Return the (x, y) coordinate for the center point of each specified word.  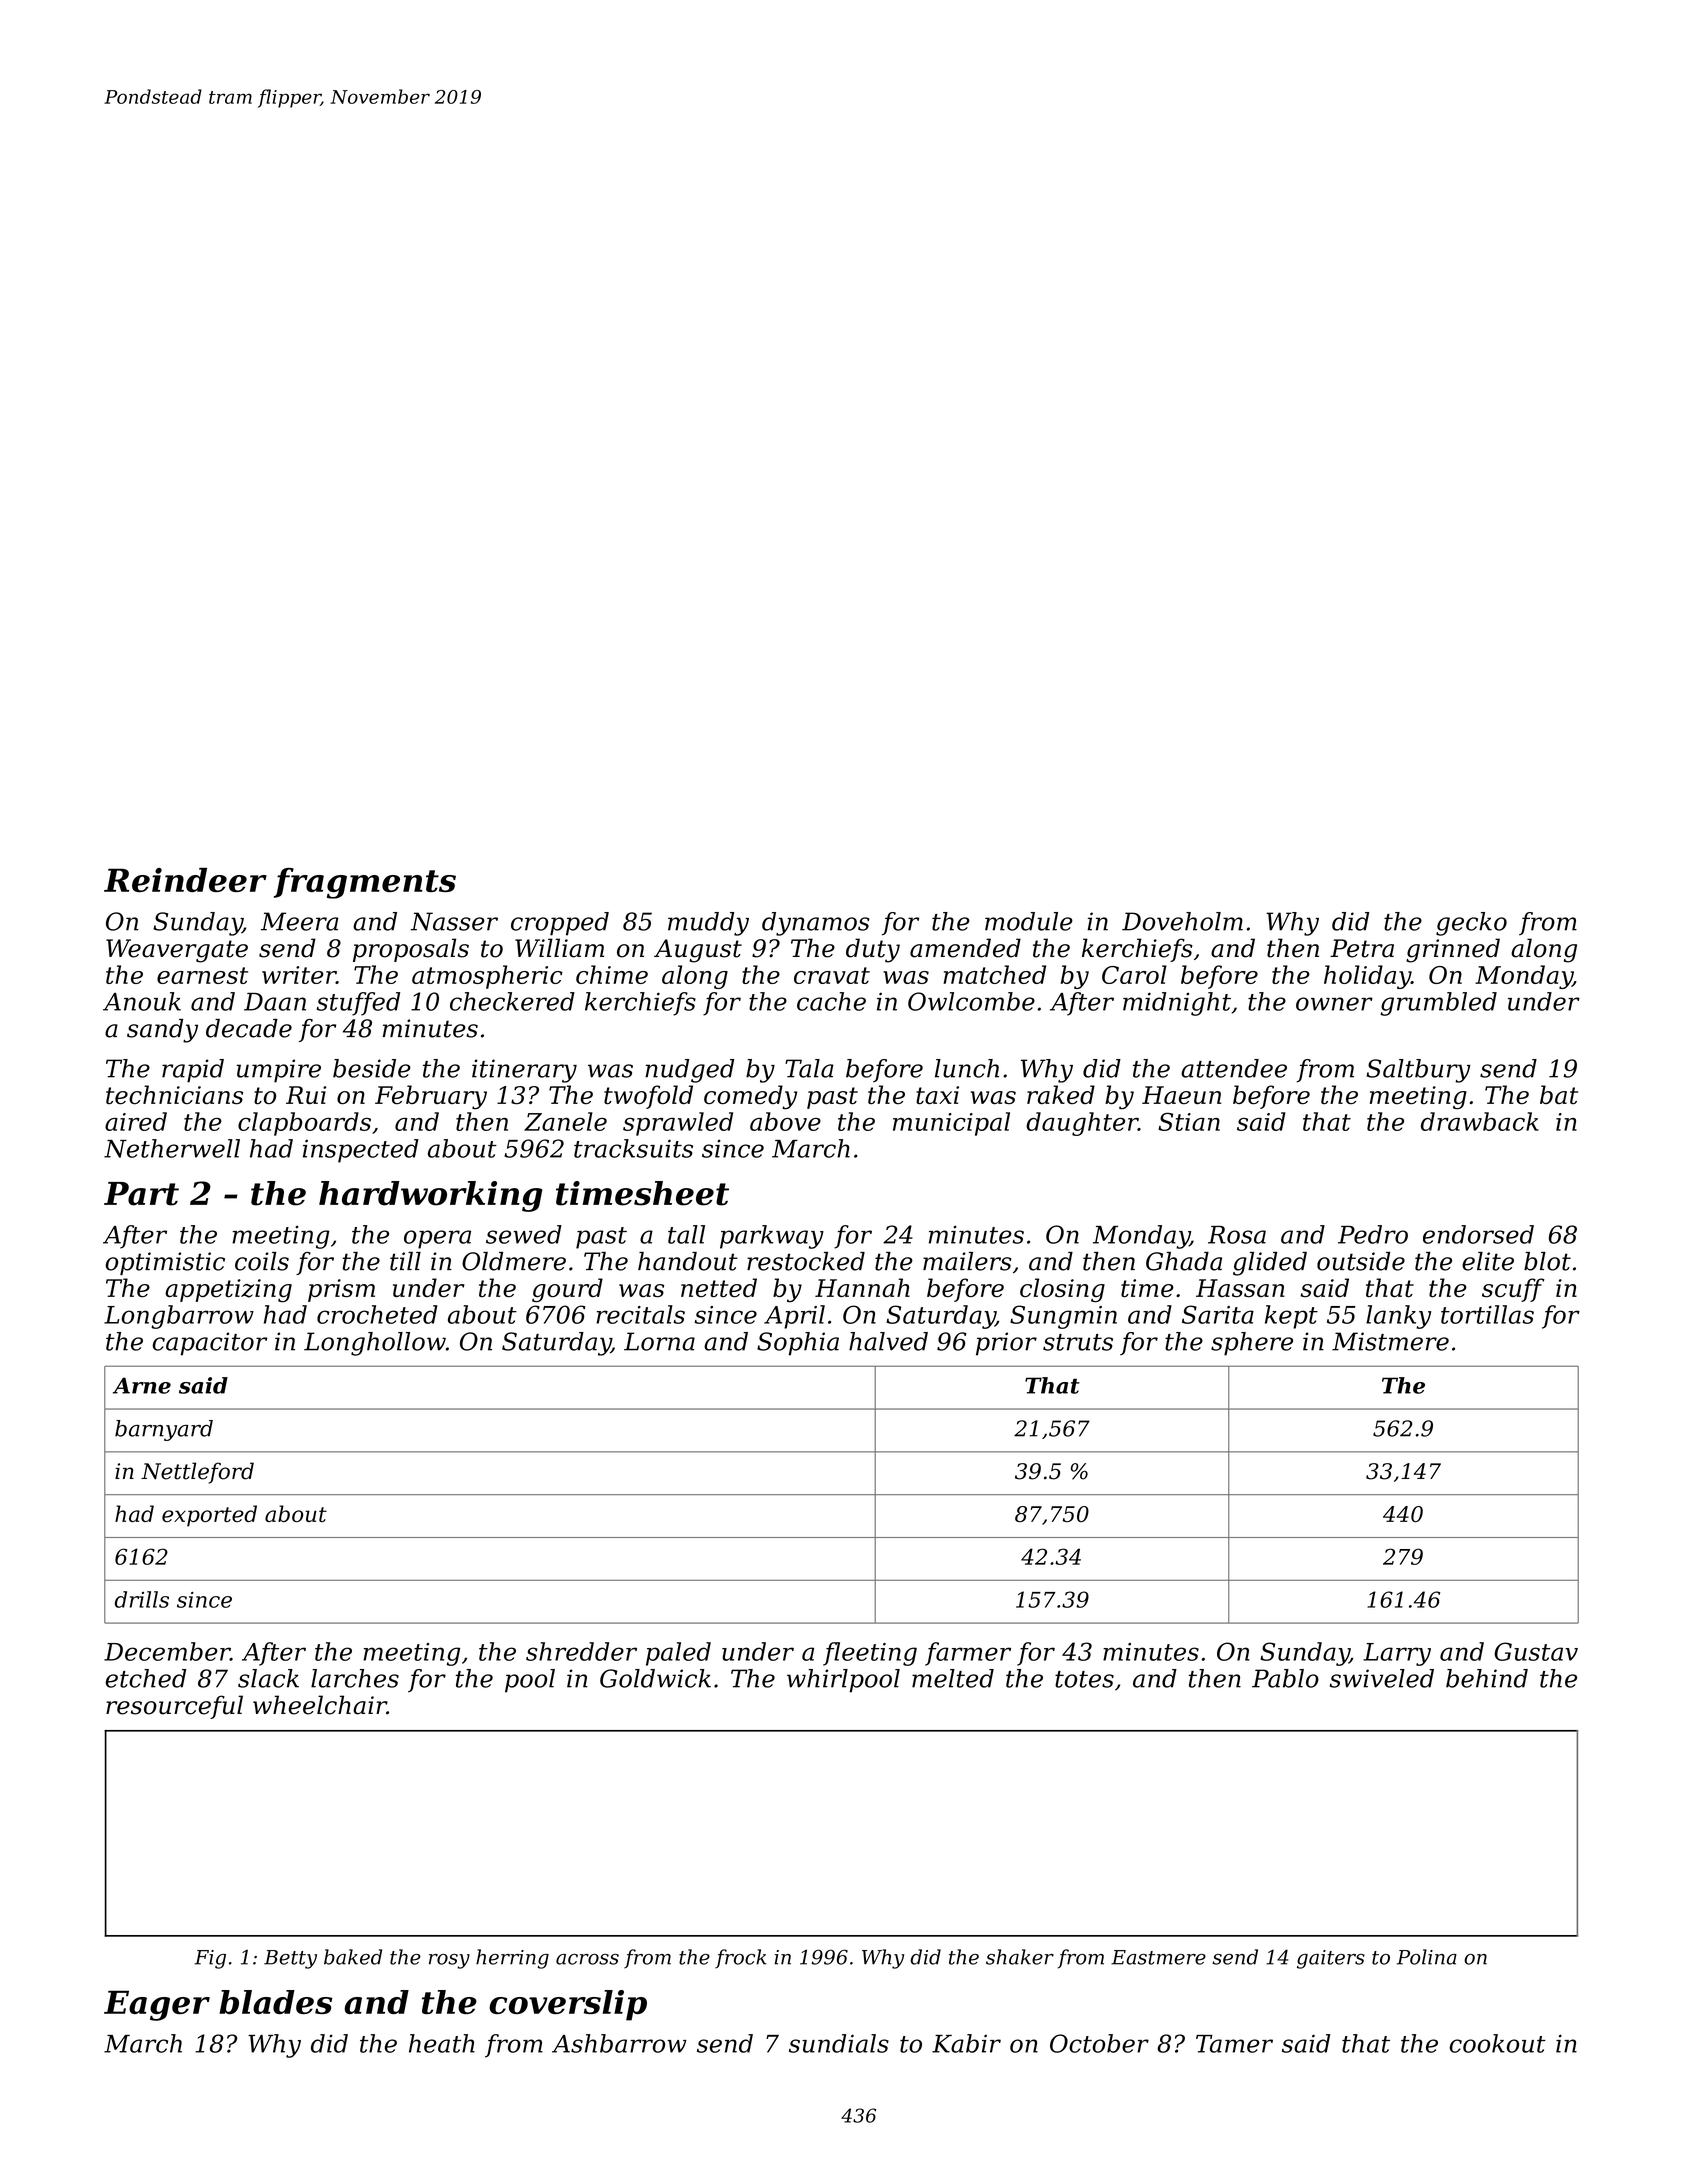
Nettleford (197, 1473)
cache (831, 1001)
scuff (1513, 1290)
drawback (1480, 1121)
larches (355, 1678)
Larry (1397, 1654)
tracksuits (633, 1148)
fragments (365, 883)
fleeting (870, 1654)
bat (1559, 1094)
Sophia (798, 1344)
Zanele (565, 1121)
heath (442, 2043)
